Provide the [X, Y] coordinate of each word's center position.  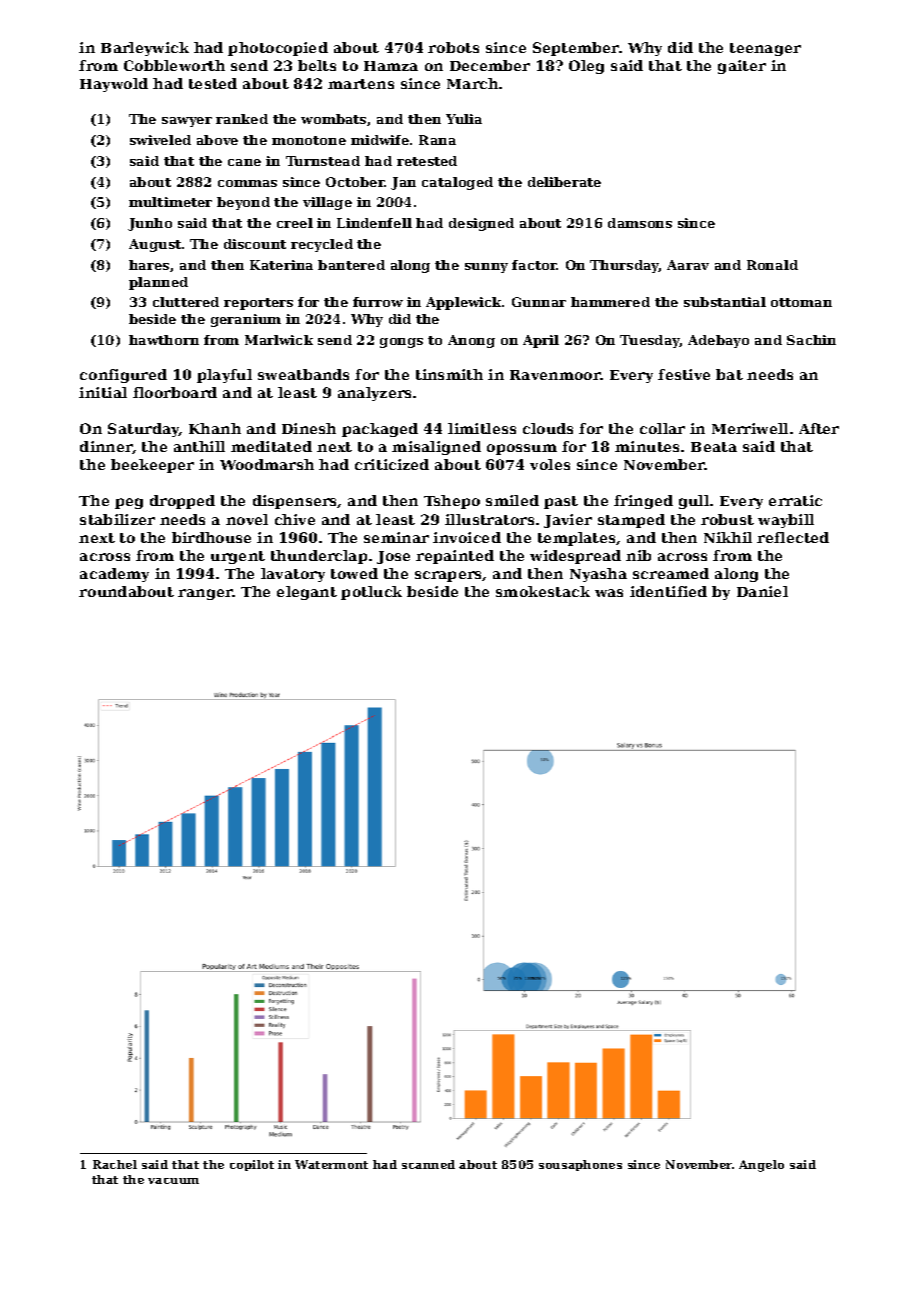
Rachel [115, 1164]
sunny [486, 268]
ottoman [801, 302]
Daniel [762, 591]
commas [247, 183]
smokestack [543, 591]
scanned [428, 1164]
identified [668, 591]
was [609, 593]
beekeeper [152, 466]
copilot [252, 1165]
